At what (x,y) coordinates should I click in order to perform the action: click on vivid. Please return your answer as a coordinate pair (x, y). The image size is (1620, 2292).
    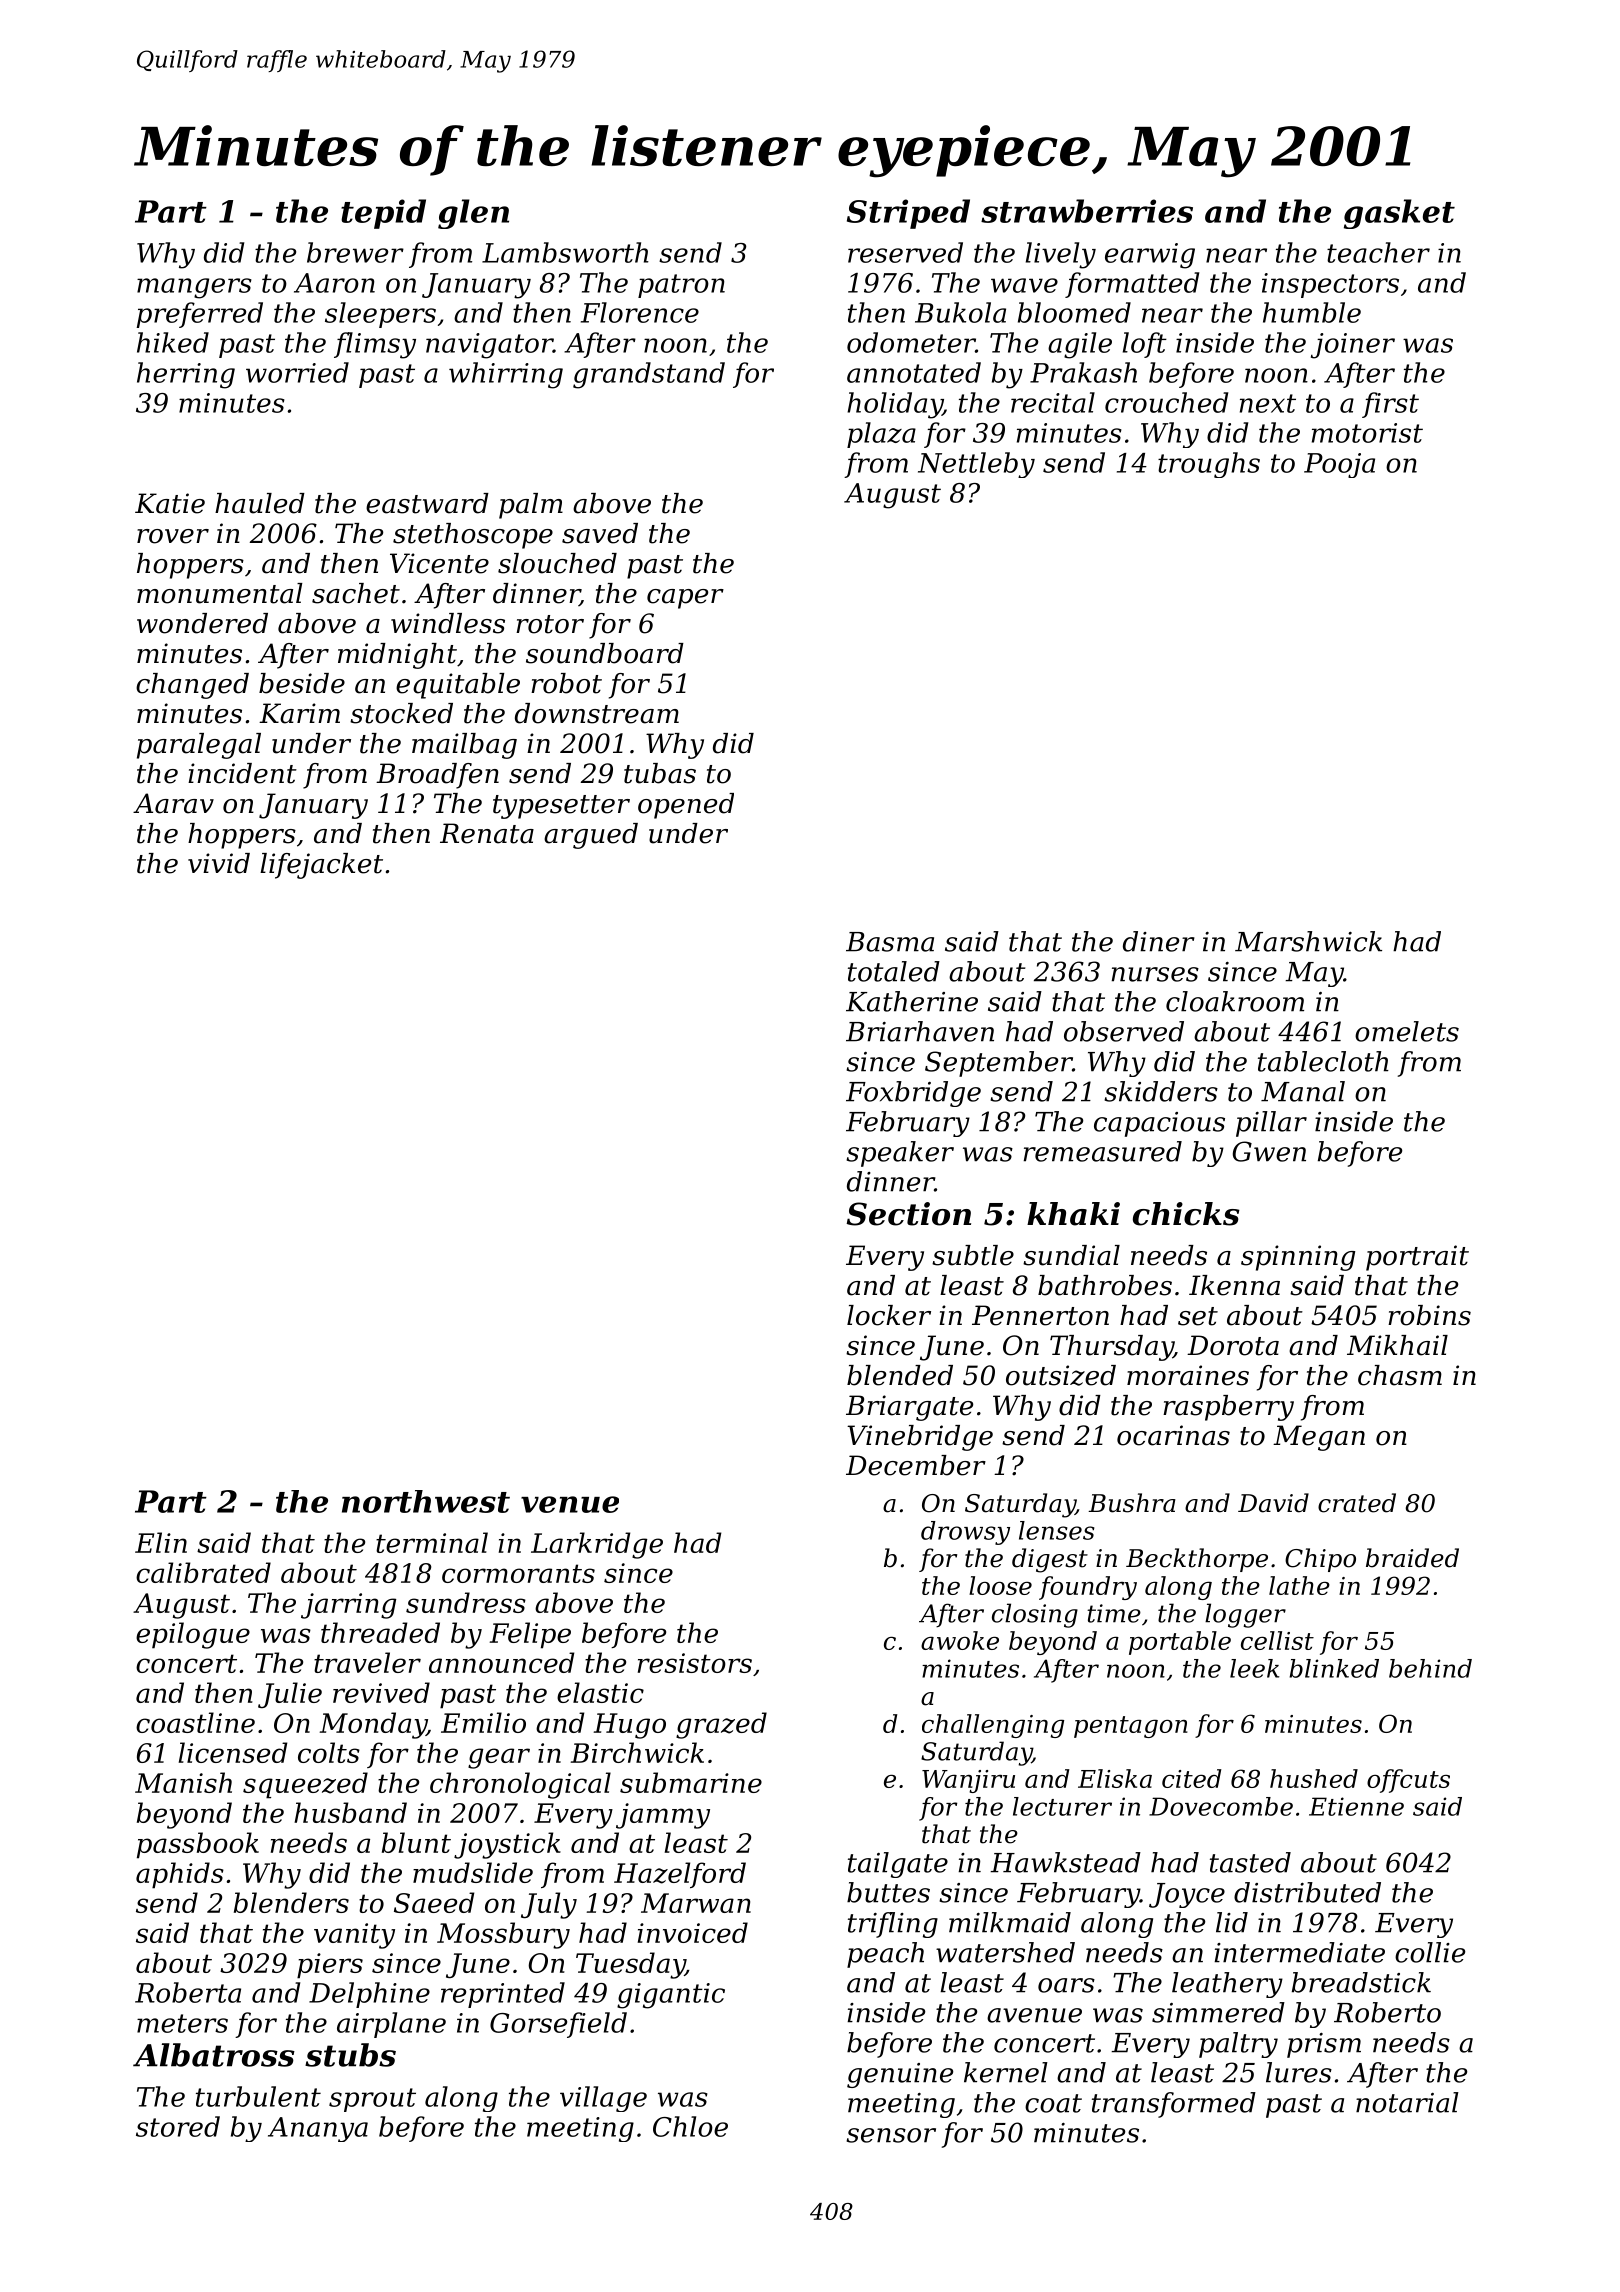
    Looking at the image, I should click on (219, 863).
